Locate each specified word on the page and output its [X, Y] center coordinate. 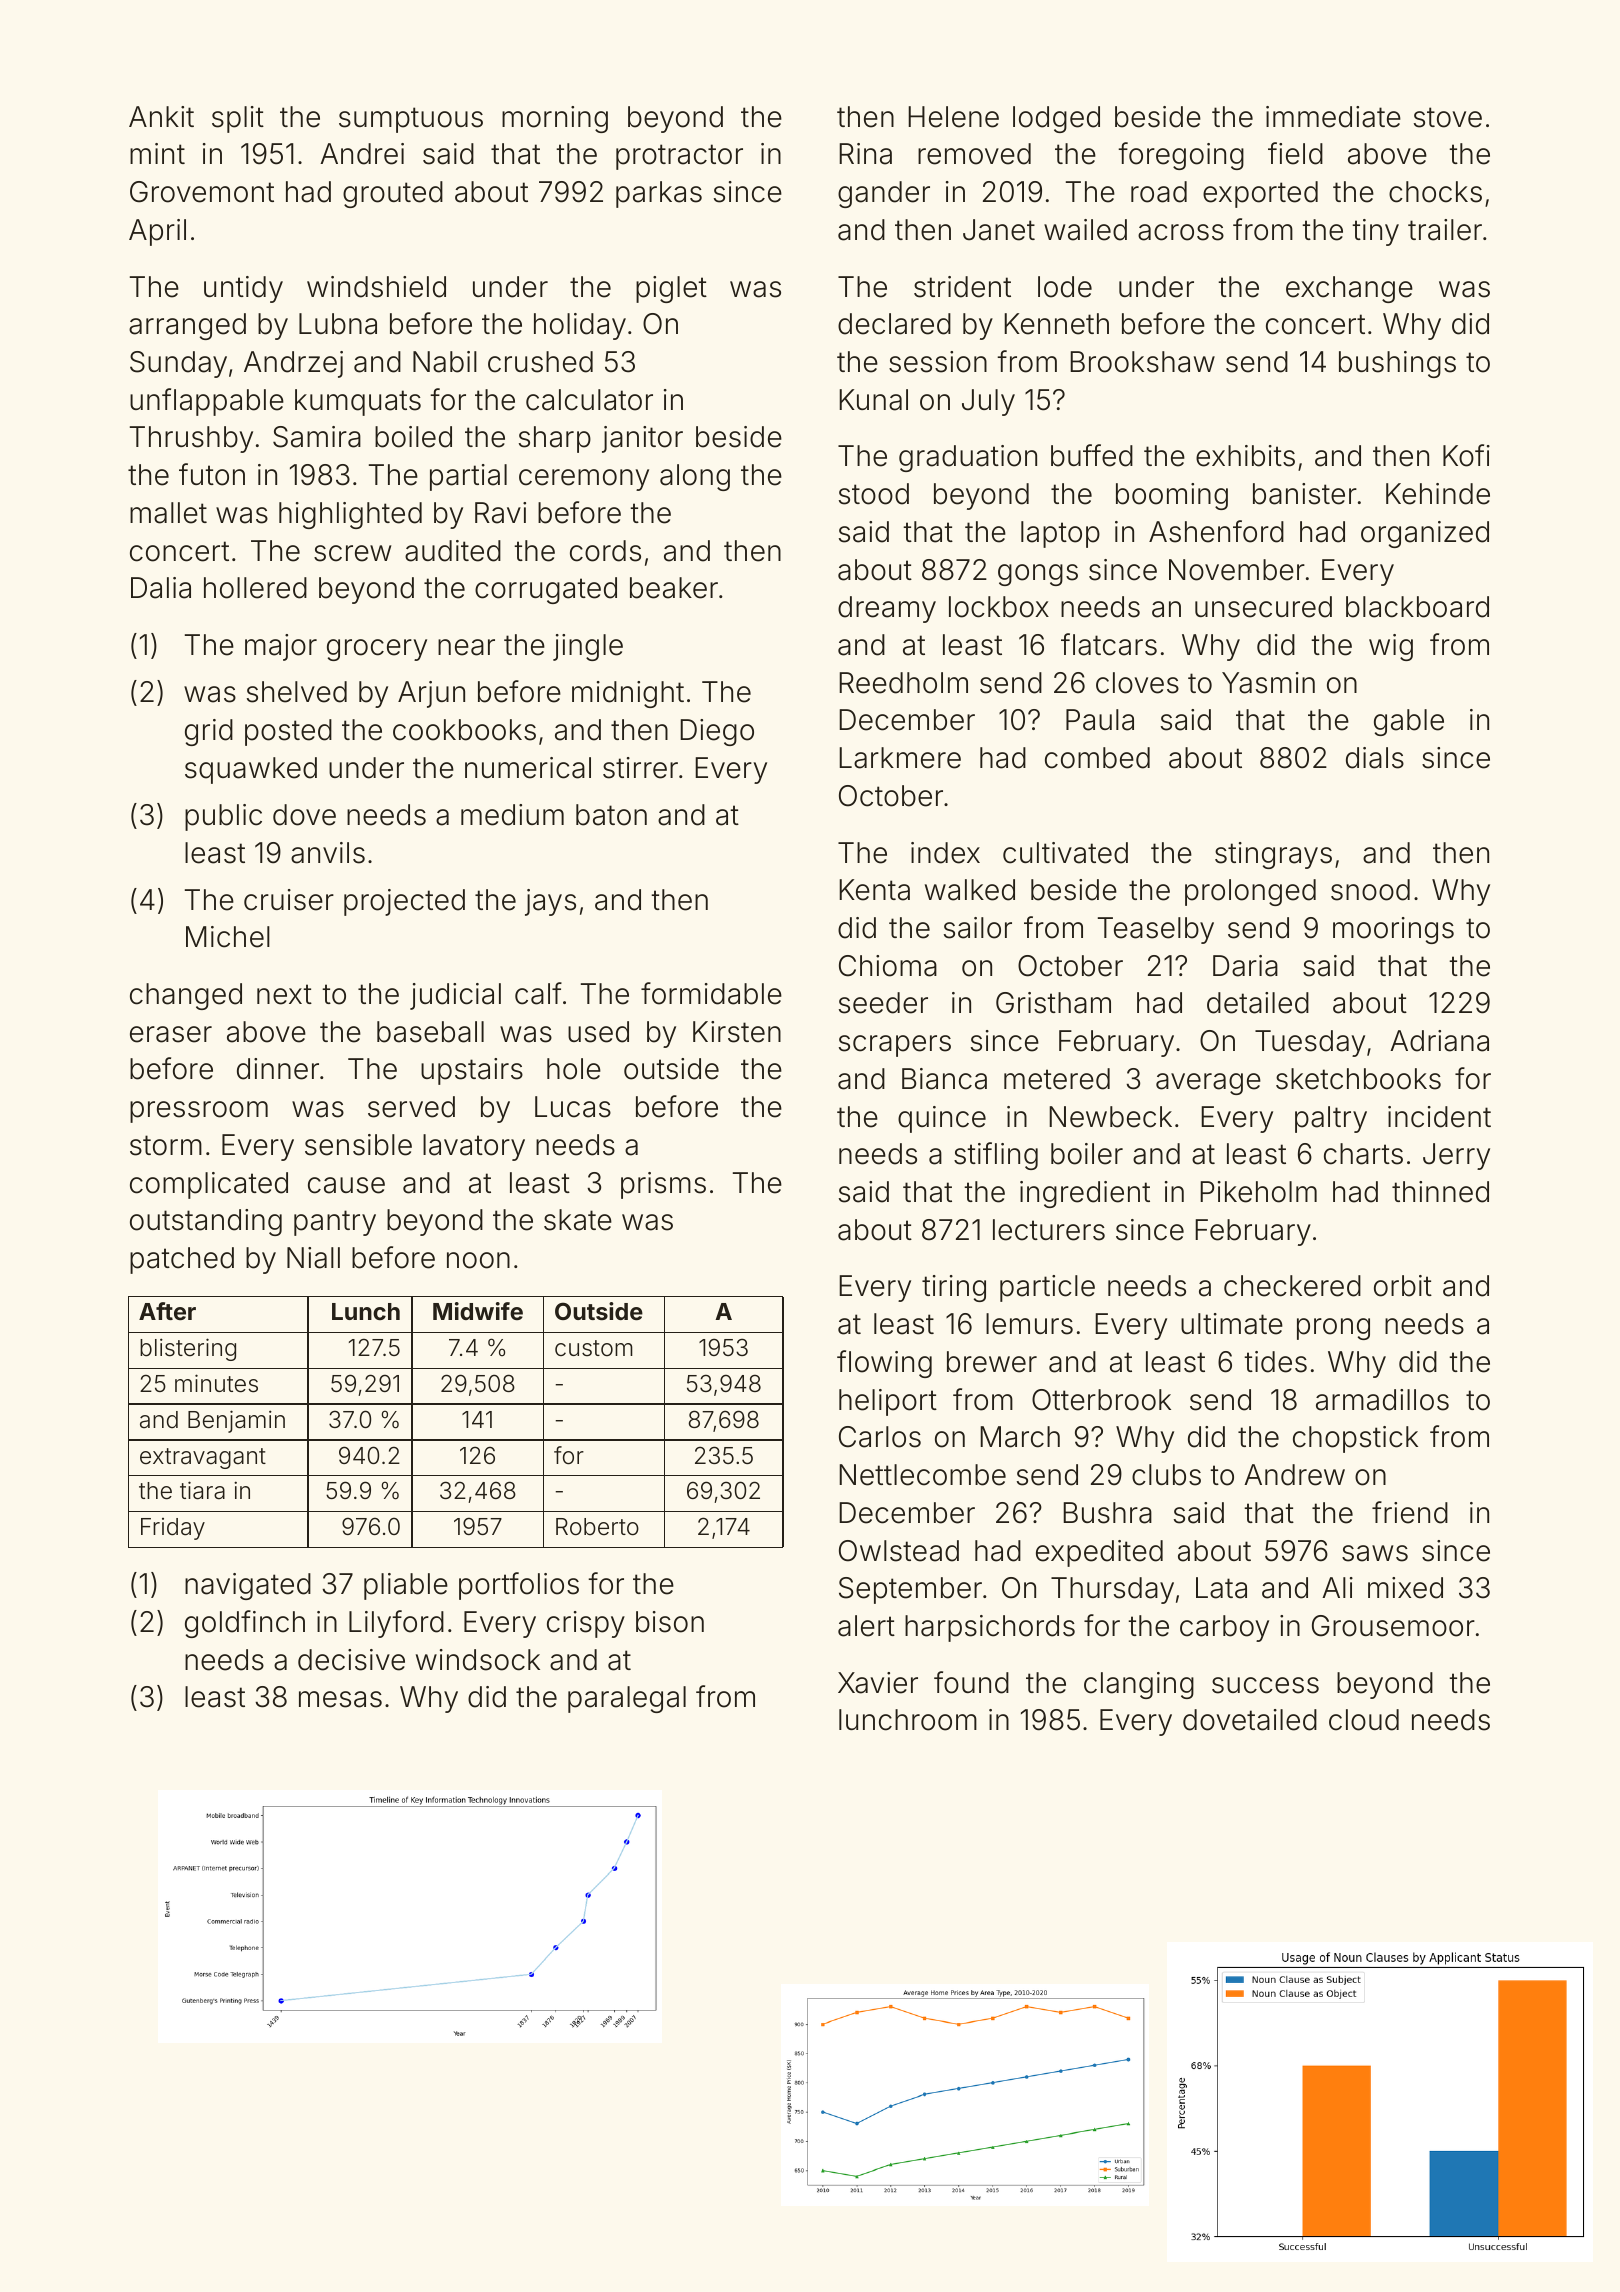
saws [1375, 1553]
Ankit [161, 116]
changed [186, 996]
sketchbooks [1358, 1079]
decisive [351, 1660]
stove [1448, 117]
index [945, 853]
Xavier [878, 1683]
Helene [953, 117]
